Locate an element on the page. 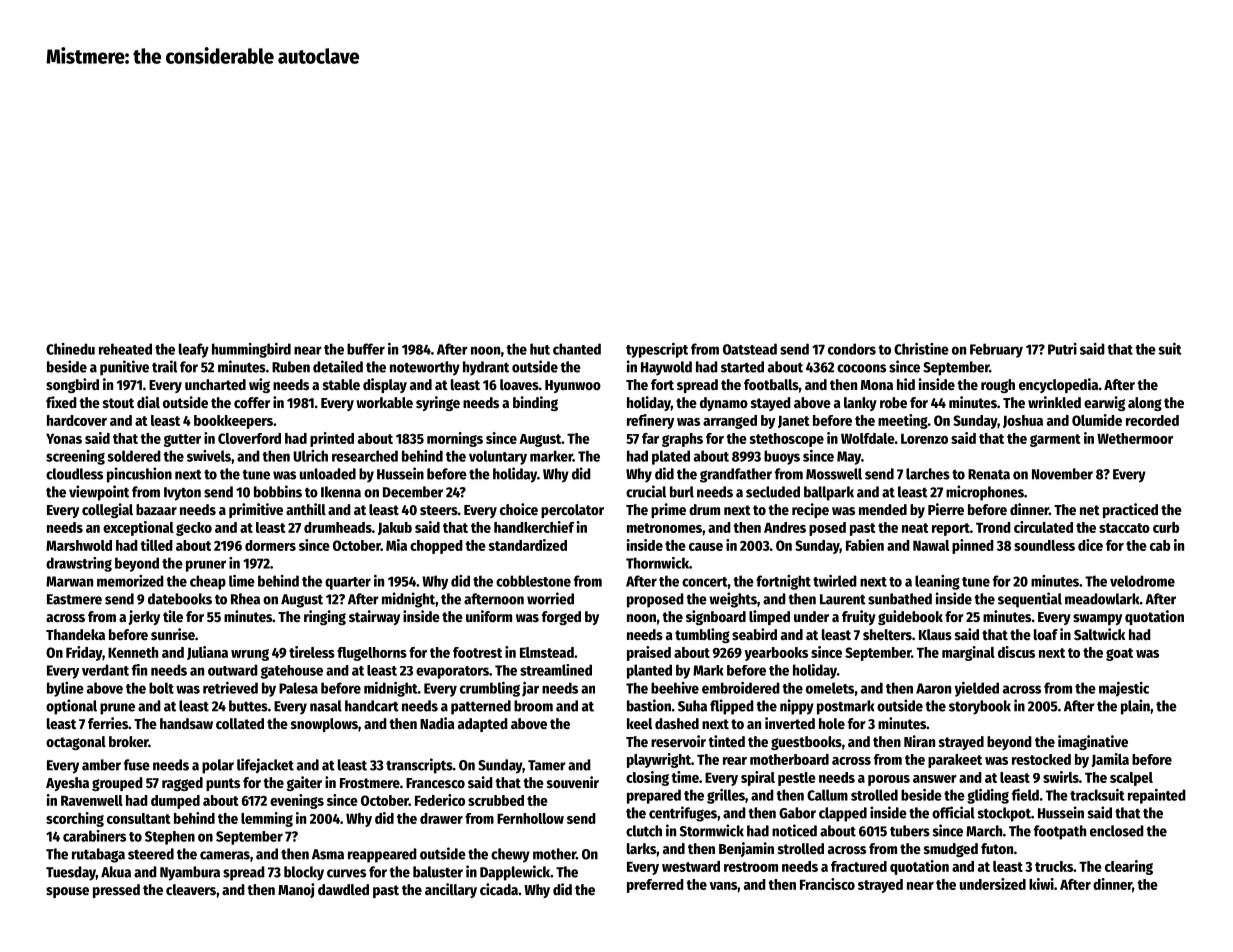 The width and height of the document is (1233, 952). bookkeepers is located at coordinates (233, 422).
